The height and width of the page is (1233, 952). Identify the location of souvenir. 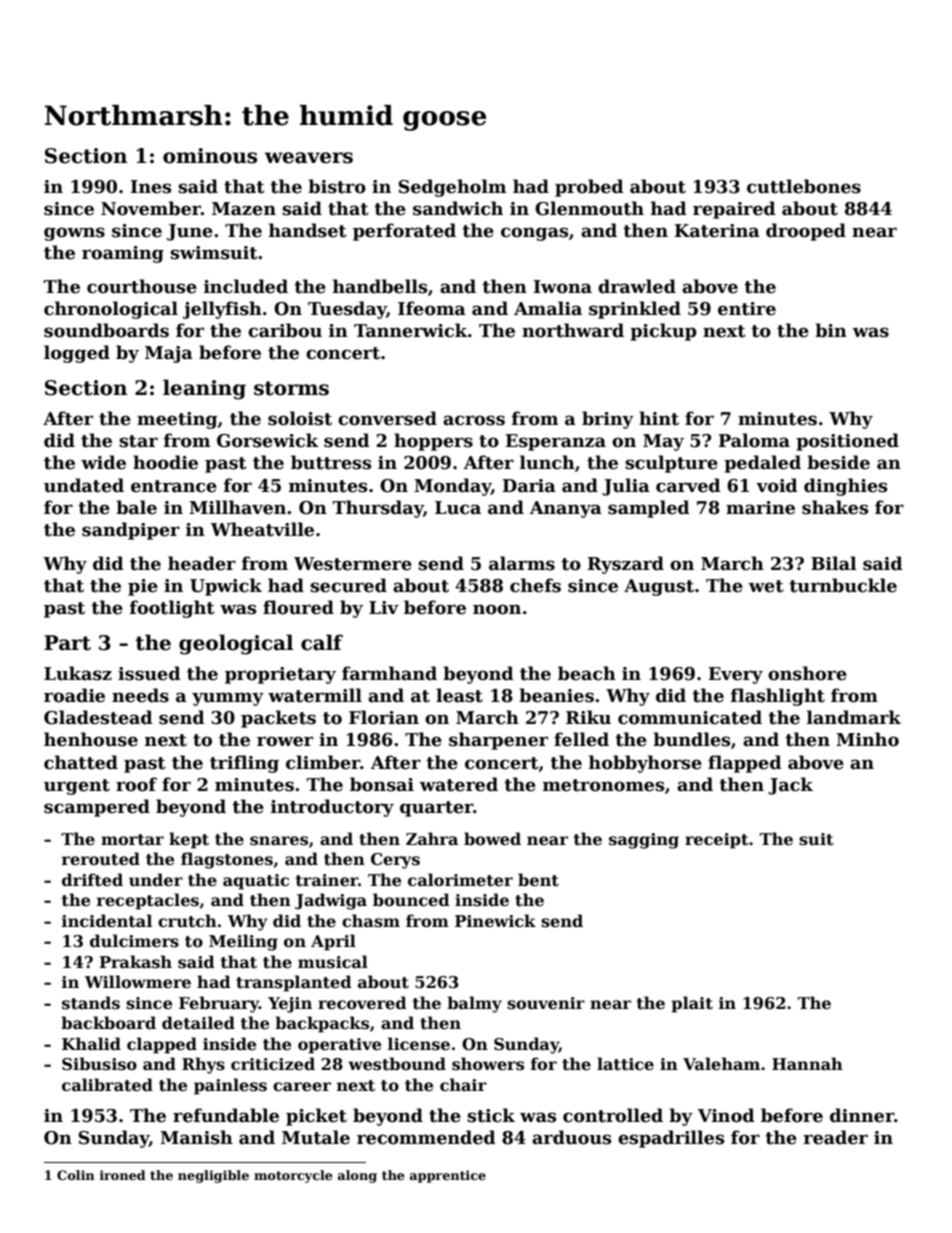
(546, 1003).
